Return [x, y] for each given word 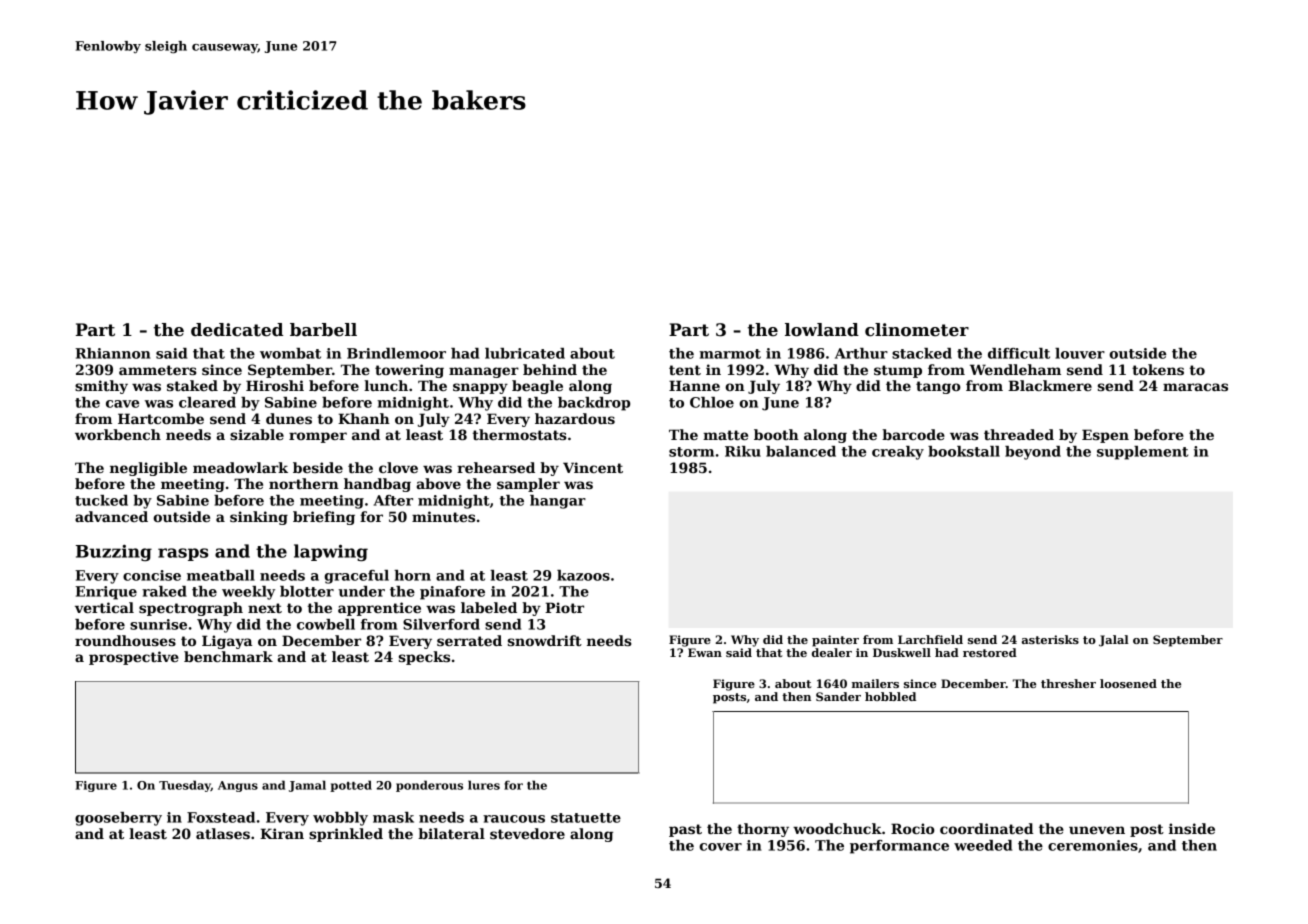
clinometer [917, 330]
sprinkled [346, 835]
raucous [514, 819]
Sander [838, 696]
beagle [537, 387]
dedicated [237, 330]
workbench [118, 434]
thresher [1068, 683]
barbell [323, 330]
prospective [134, 658]
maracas [1195, 387]
